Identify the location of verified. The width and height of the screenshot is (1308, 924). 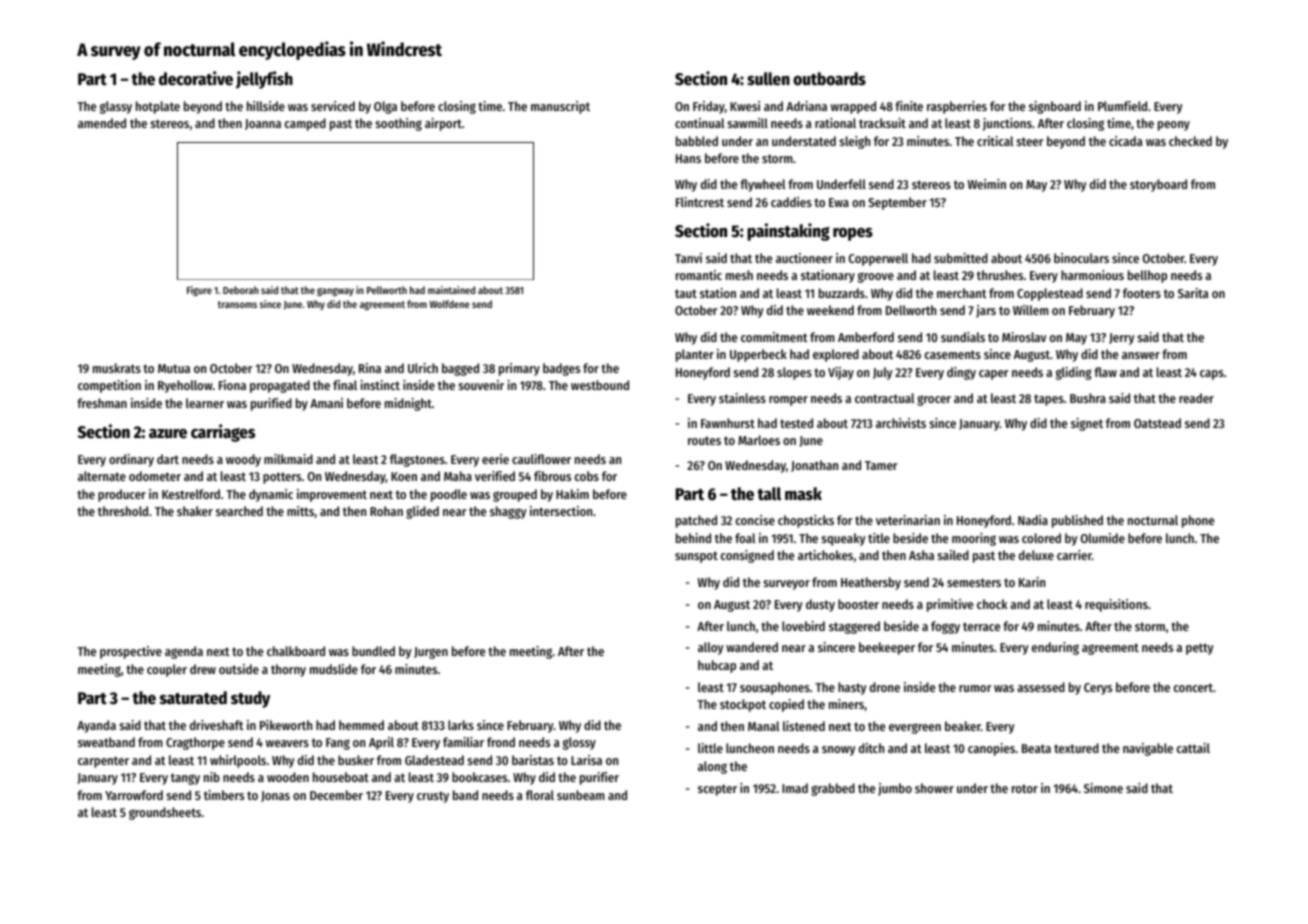
(495, 476).
